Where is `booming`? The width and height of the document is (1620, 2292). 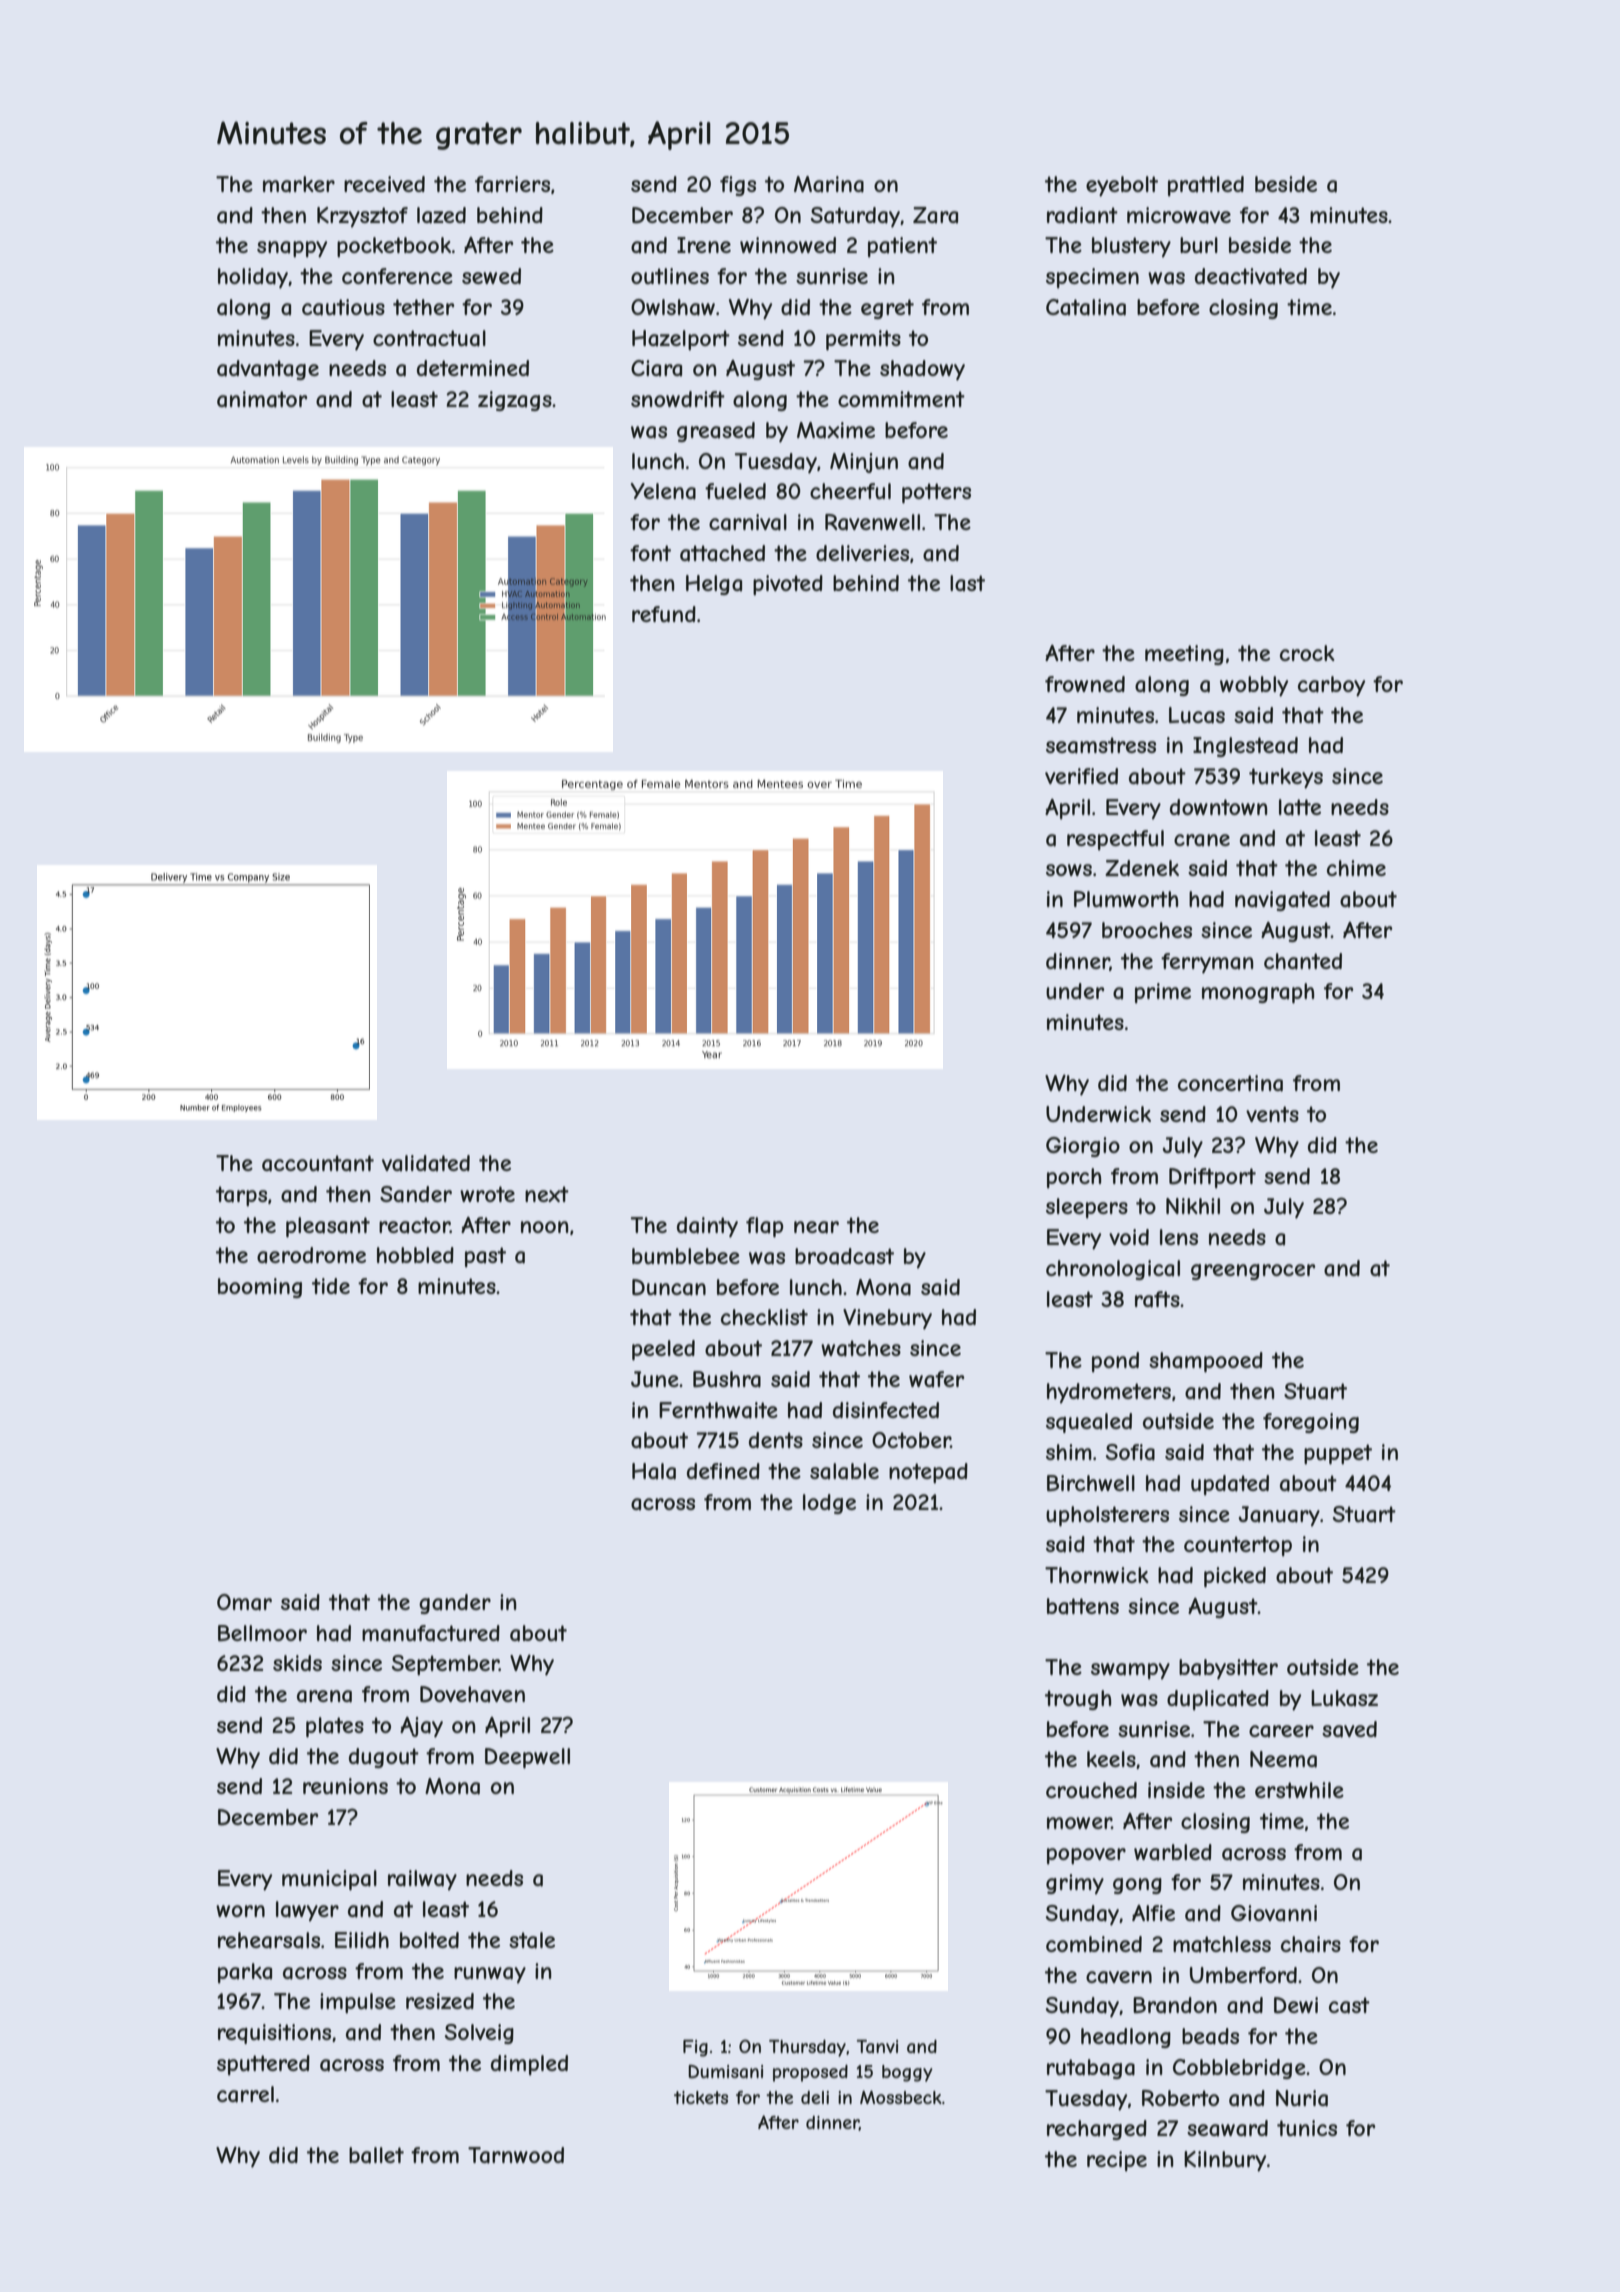 booming is located at coordinates (260, 1288).
